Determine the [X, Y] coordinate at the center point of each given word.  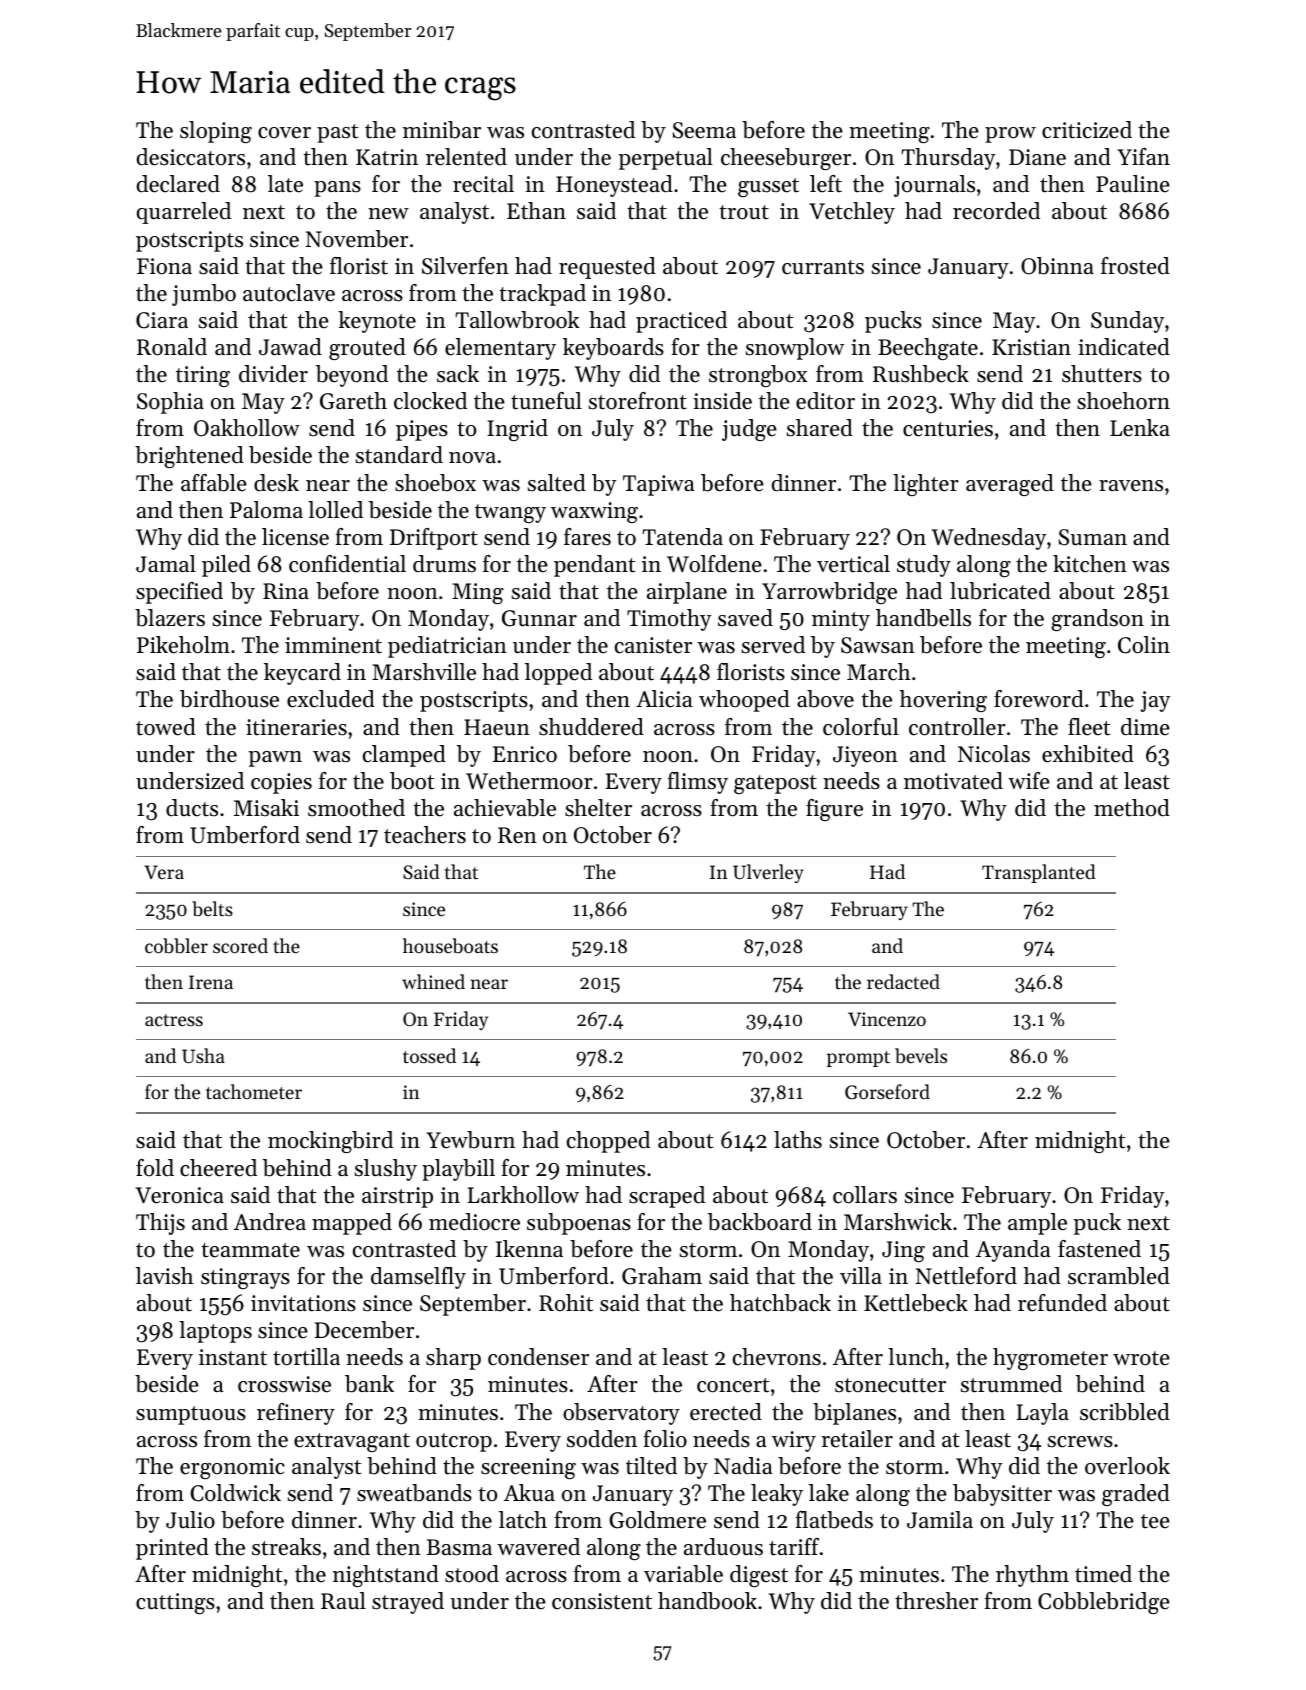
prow [1010, 135]
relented [466, 157]
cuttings [175, 1603]
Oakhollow [247, 428]
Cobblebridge [1104, 1603]
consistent [602, 1601]
